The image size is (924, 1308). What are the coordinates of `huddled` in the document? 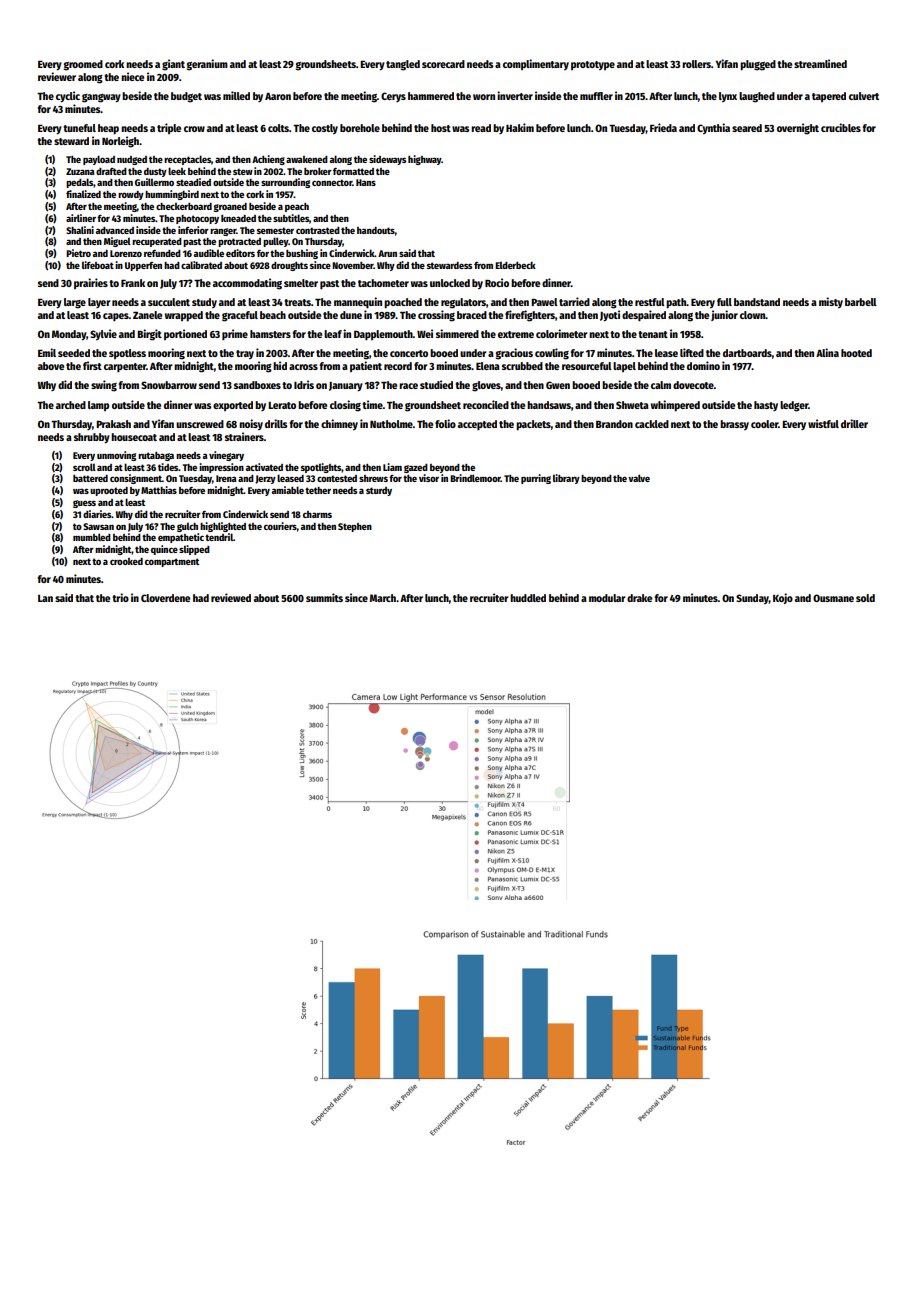 It's located at (528, 598).
